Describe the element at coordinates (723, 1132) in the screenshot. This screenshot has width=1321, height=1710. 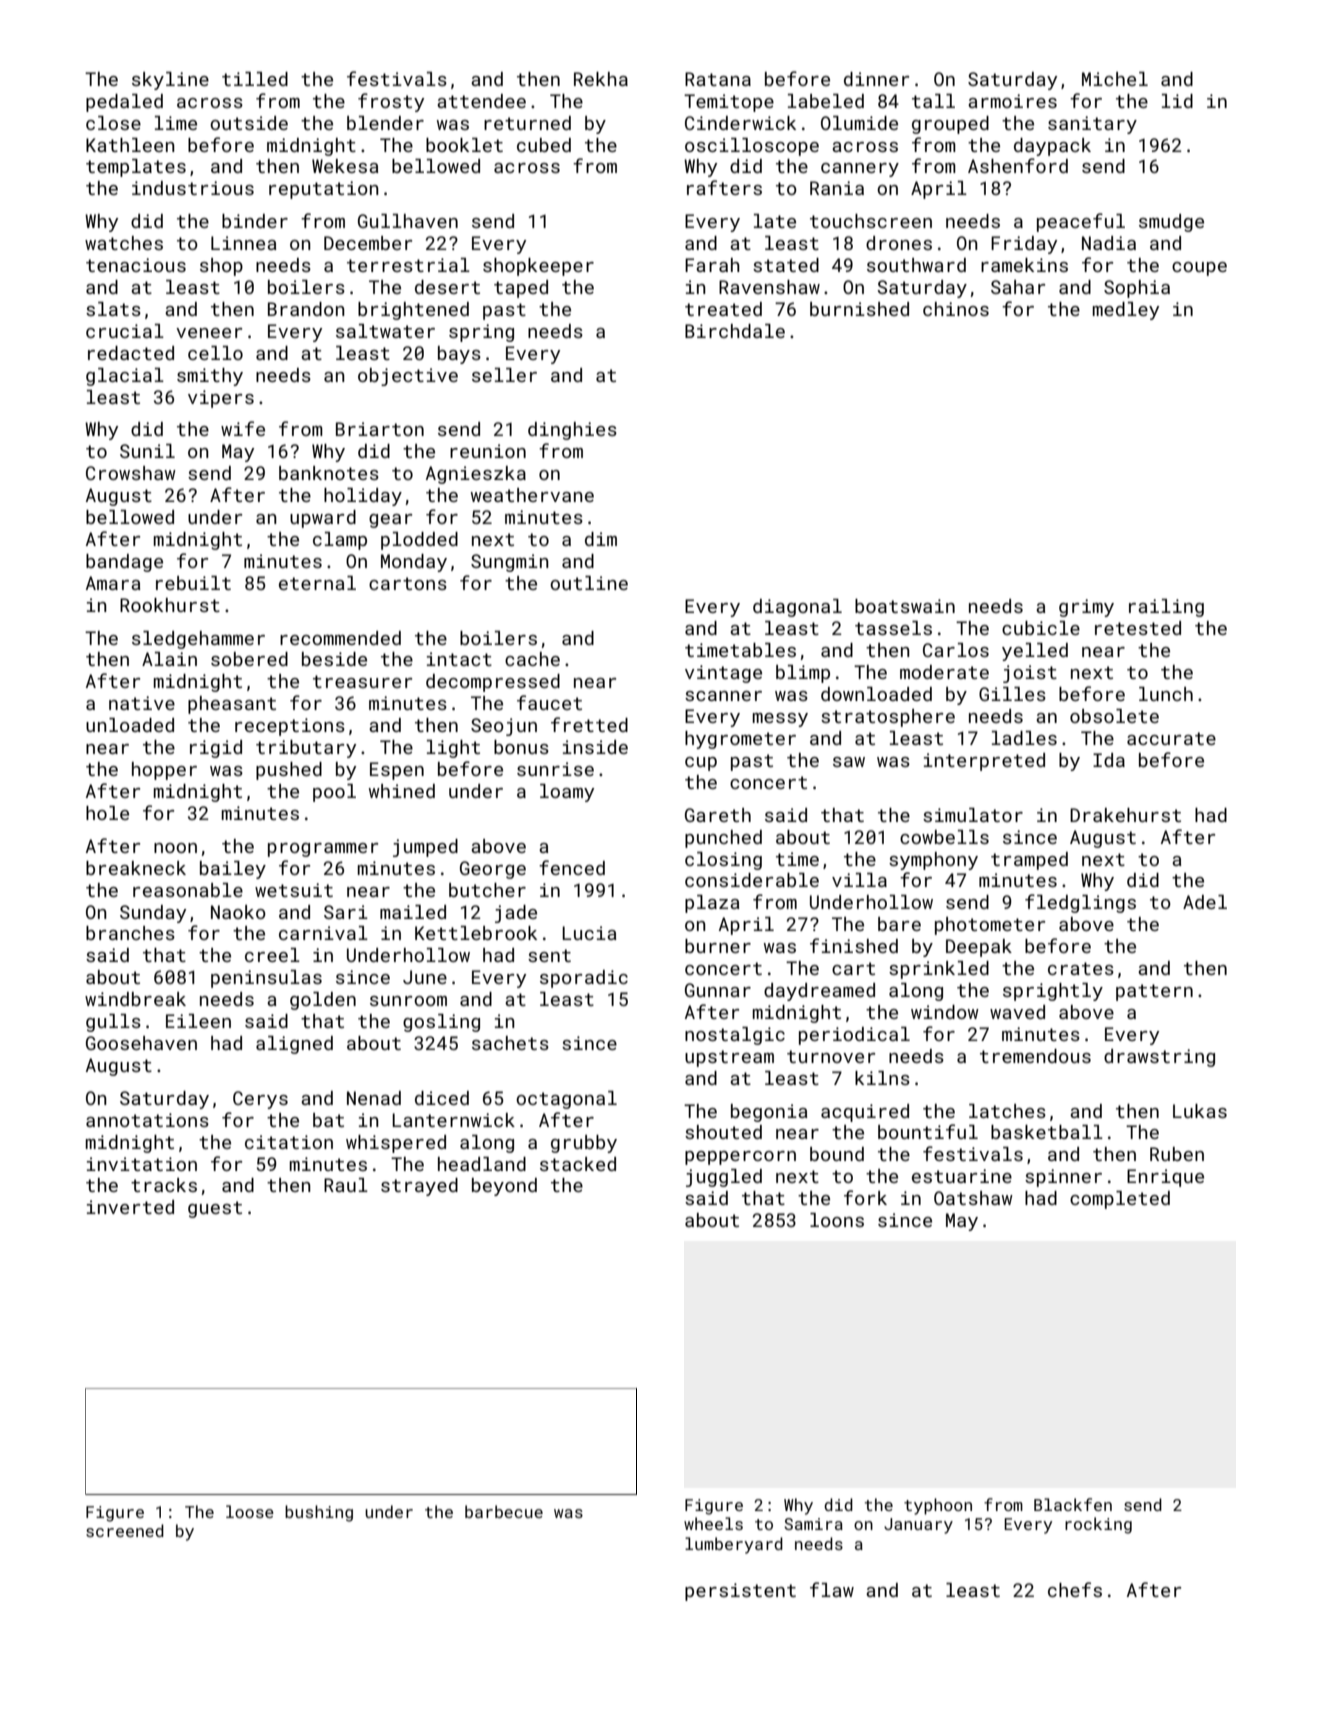
I see `shouted` at that location.
